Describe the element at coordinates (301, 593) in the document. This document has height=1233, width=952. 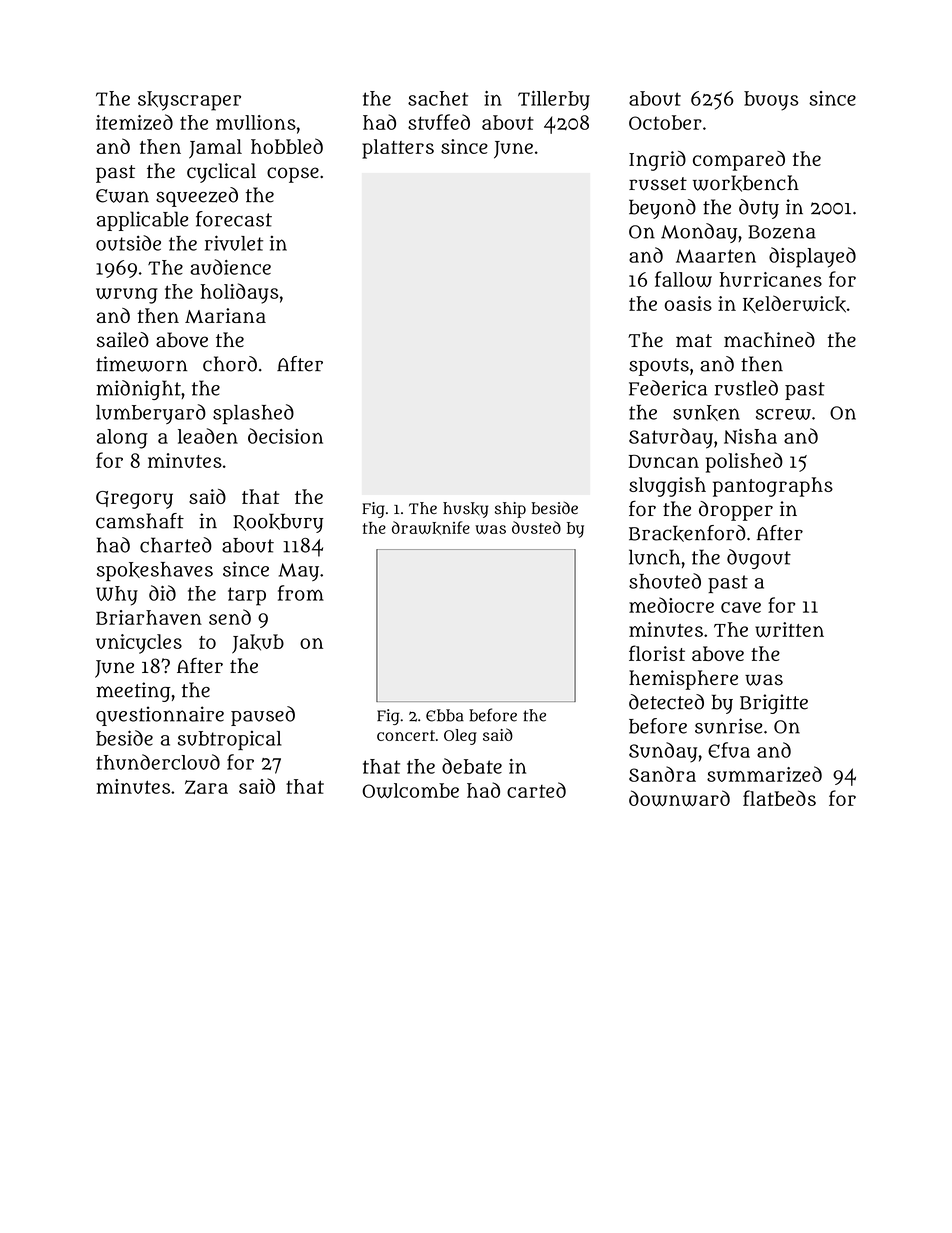
I see `from` at that location.
